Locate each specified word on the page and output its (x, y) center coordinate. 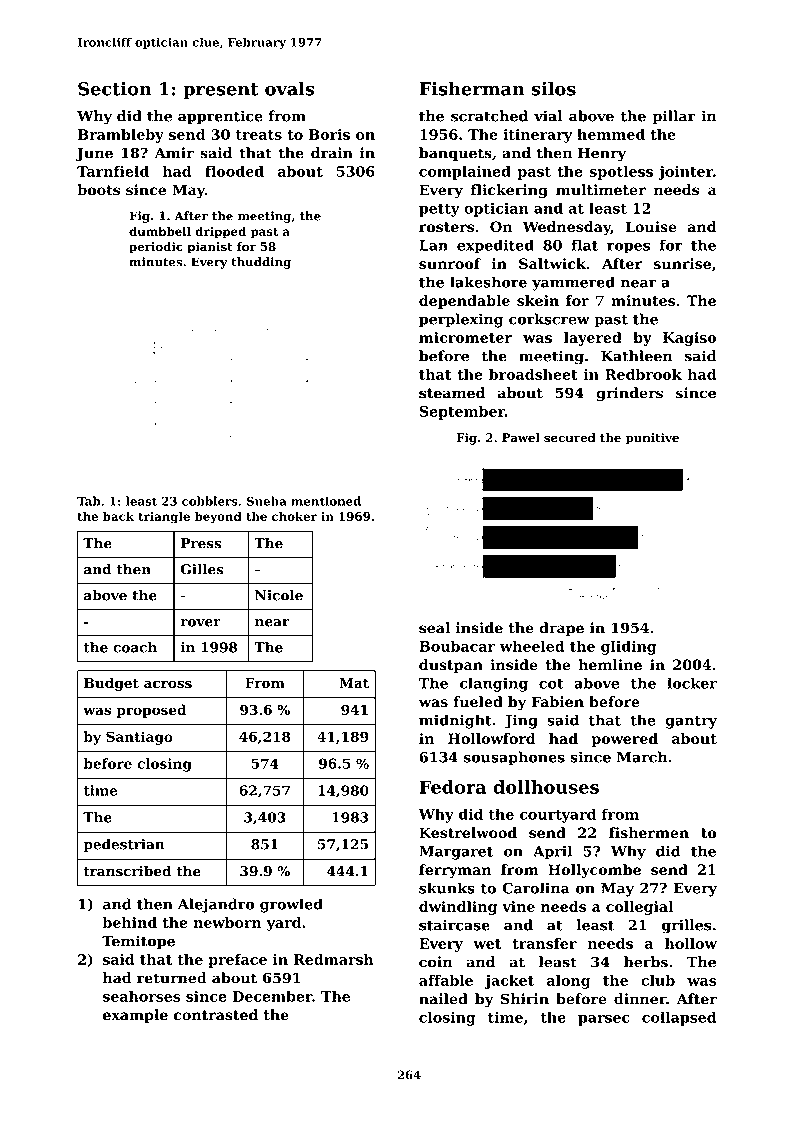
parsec (604, 1020)
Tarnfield (113, 171)
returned (172, 978)
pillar (673, 117)
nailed (443, 999)
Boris (329, 134)
